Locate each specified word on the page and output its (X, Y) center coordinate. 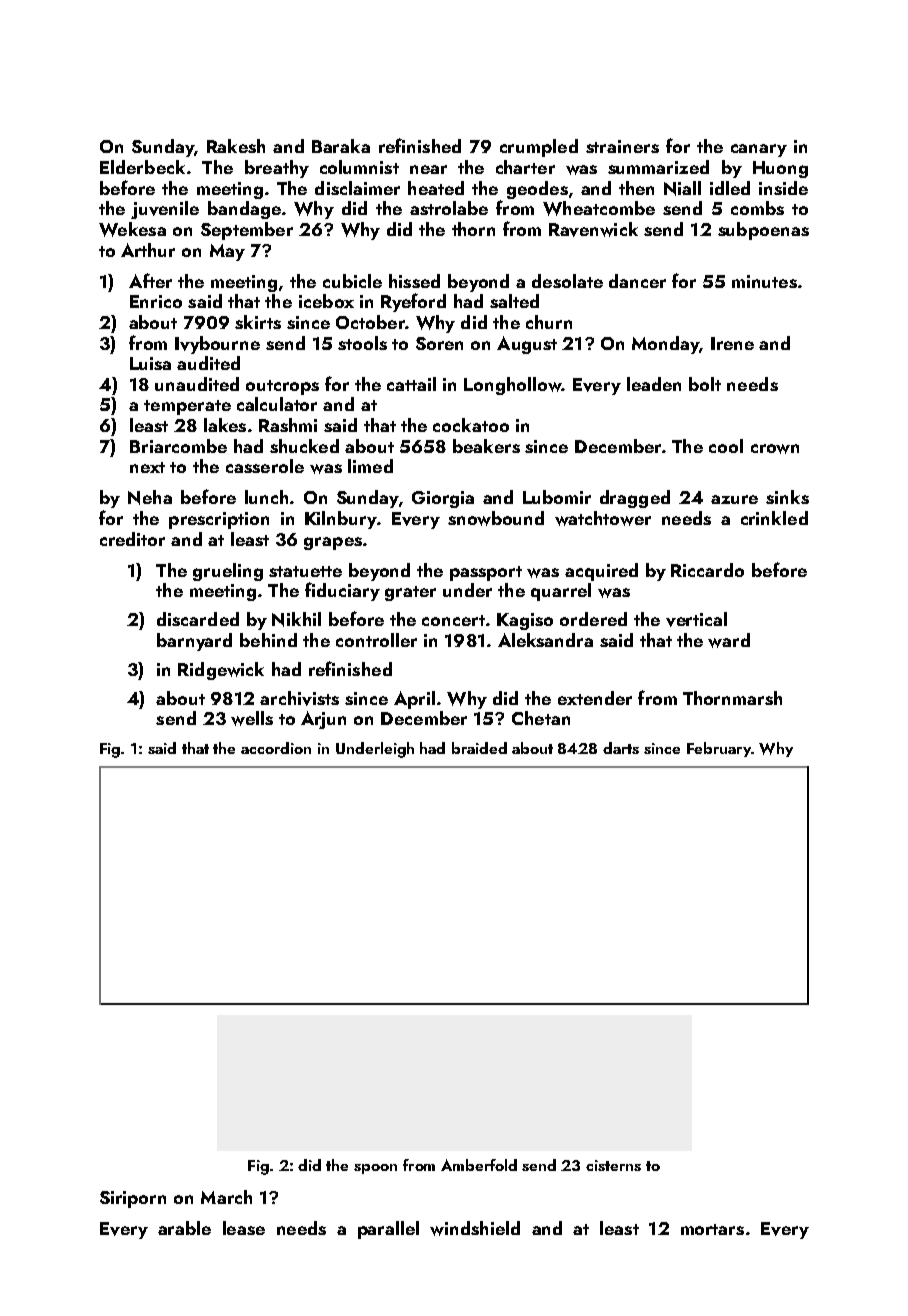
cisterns (613, 1165)
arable (184, 1228)
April (414, 700)
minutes (764, 281)
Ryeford (413, 302)
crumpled (539, 148)
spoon (375, 1169)
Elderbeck (142, 167)
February (719, 749)
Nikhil (296, 619)
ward (729, 640)
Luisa (150, 363)
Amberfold (479, 1165)
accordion (276, 748)
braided (479, 748)
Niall (682, 188)
